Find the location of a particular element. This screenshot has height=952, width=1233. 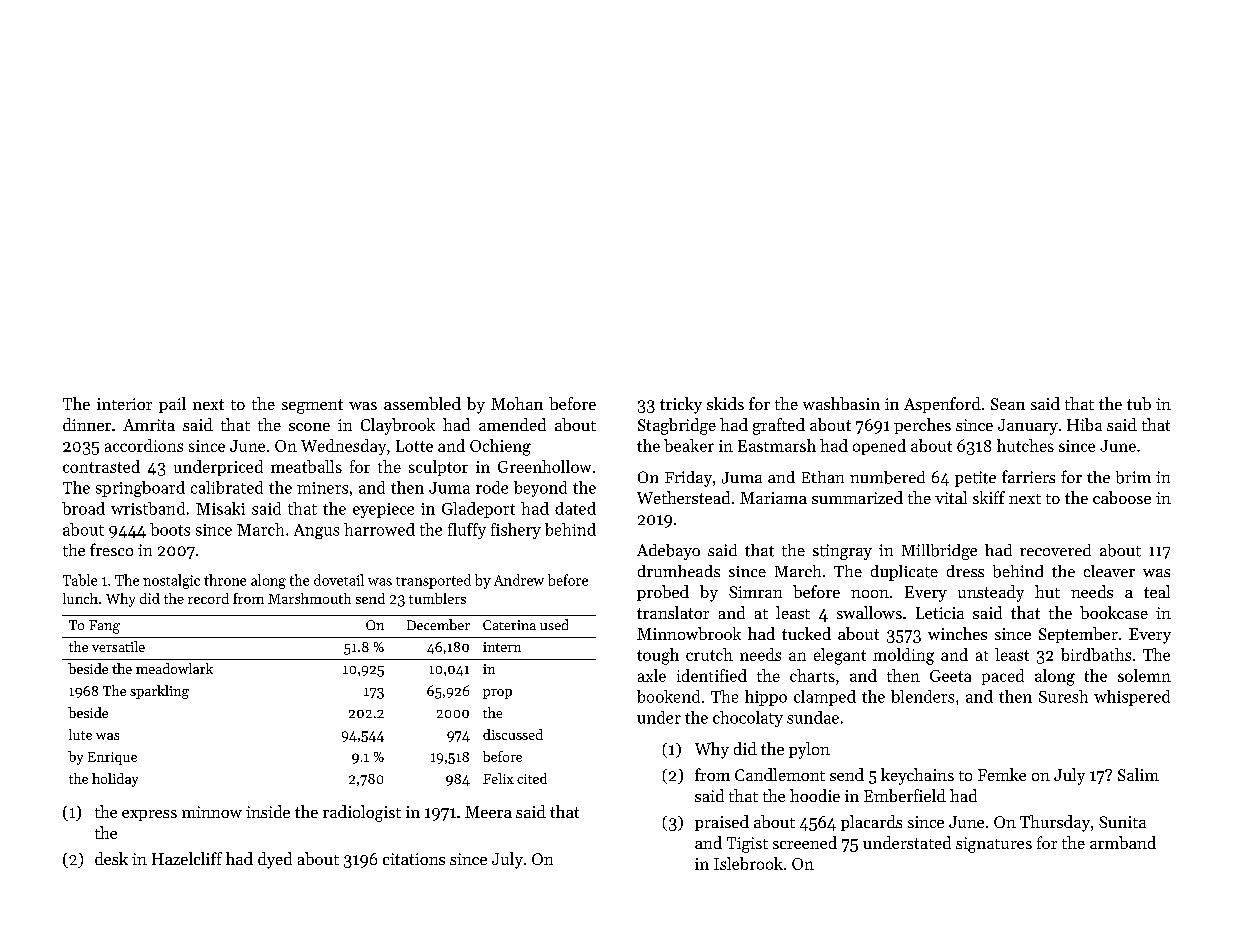

tub is located at coordinates (1139, 403).
